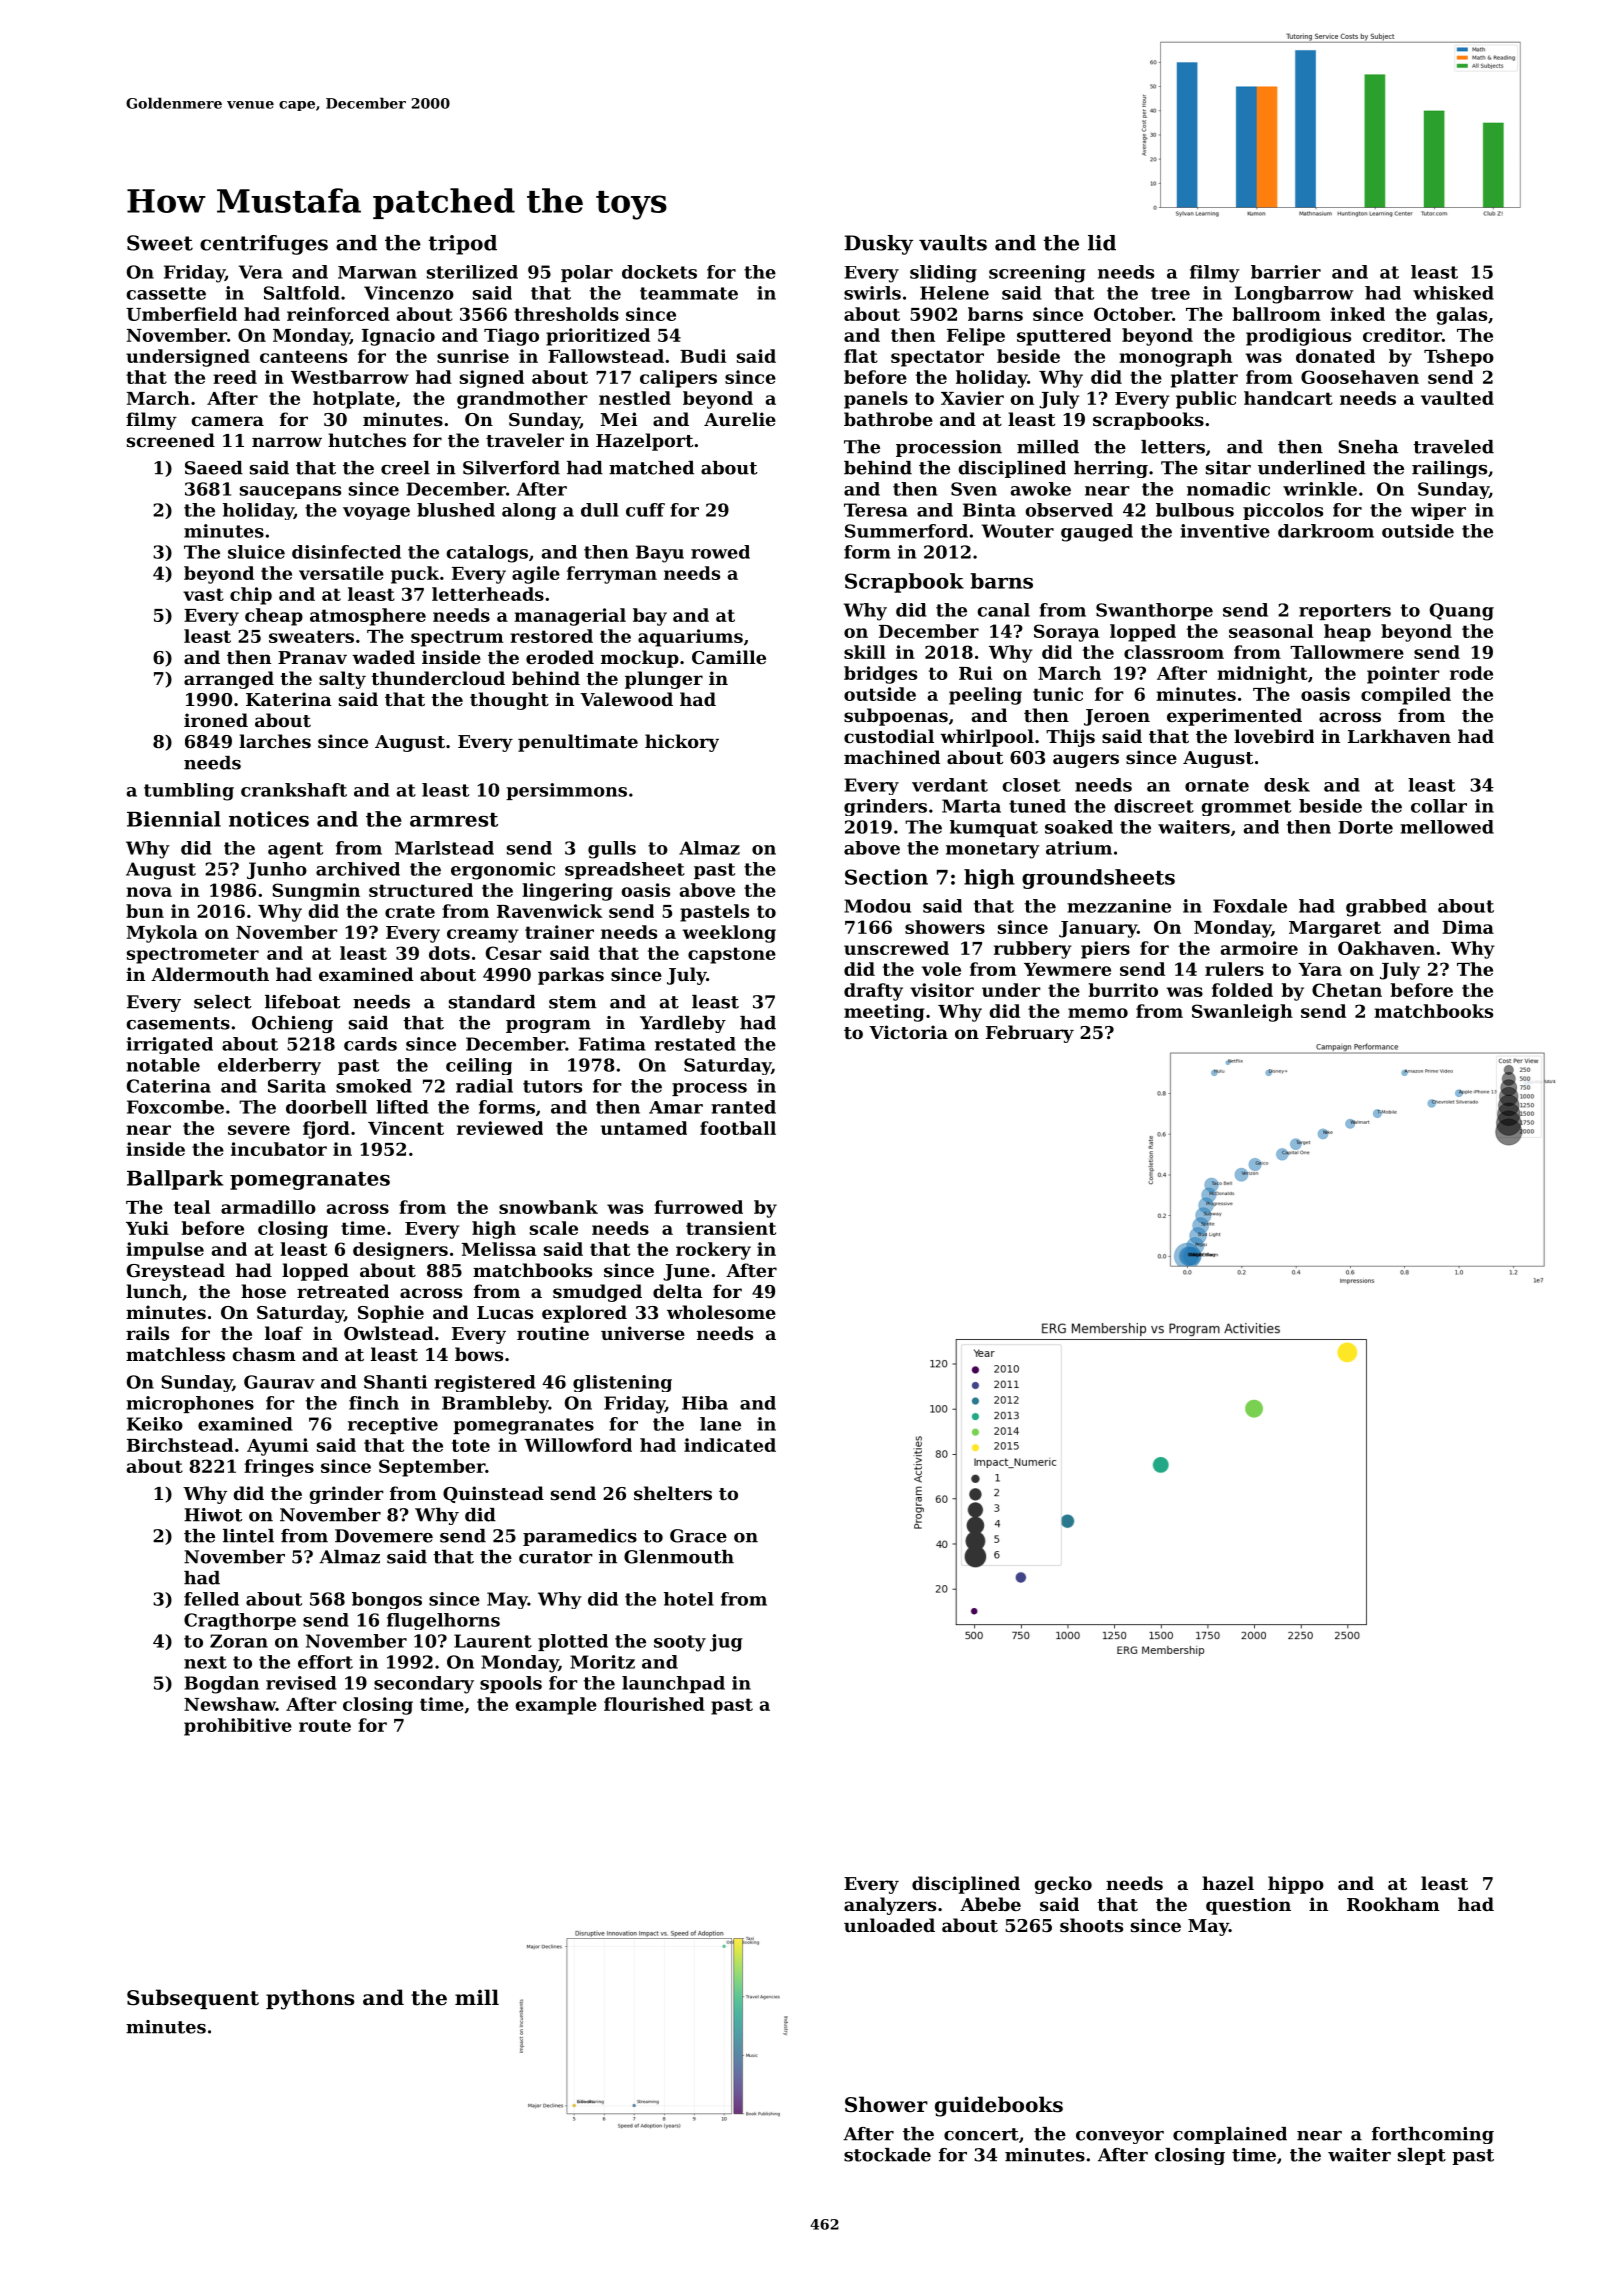 Image resolution: width=1620 pixels, height=2292 pixels. What do you see at coordinates (294, 790) in the screenshot?
I see `crankshaft` at bounding box center [294, 790].
